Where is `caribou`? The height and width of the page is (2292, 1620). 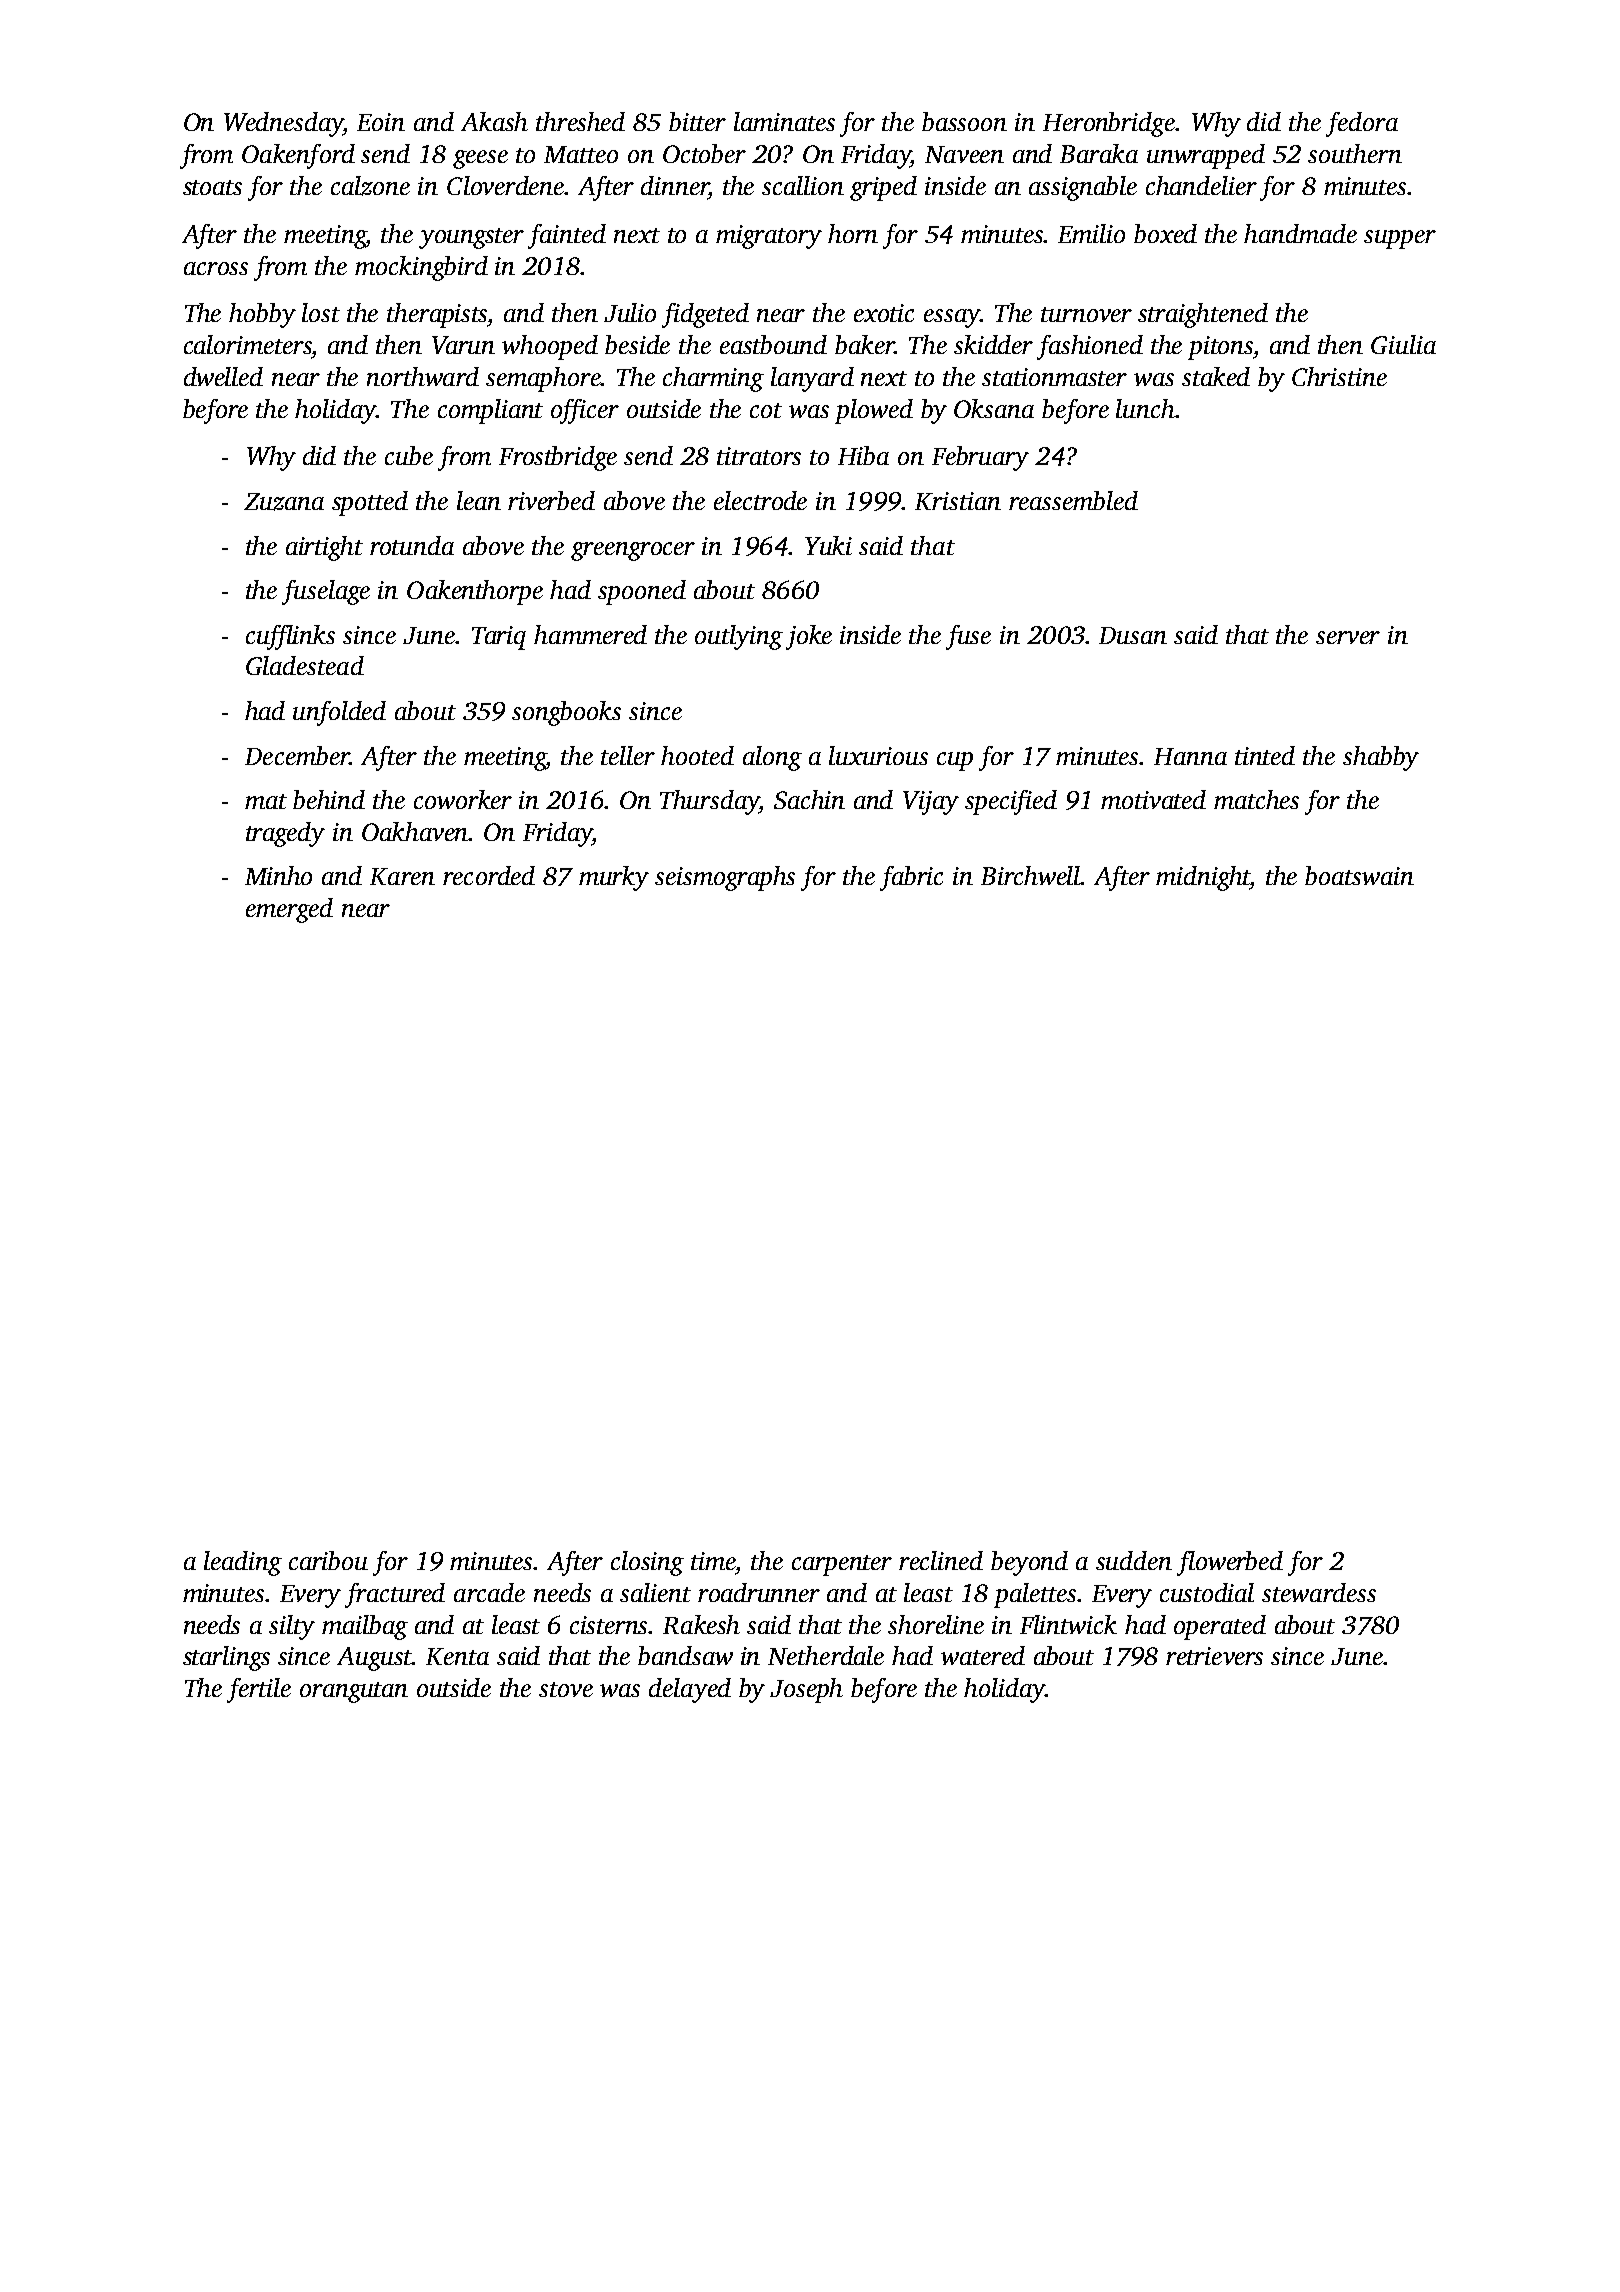 caribou is located at coordinates (328, 1560).
